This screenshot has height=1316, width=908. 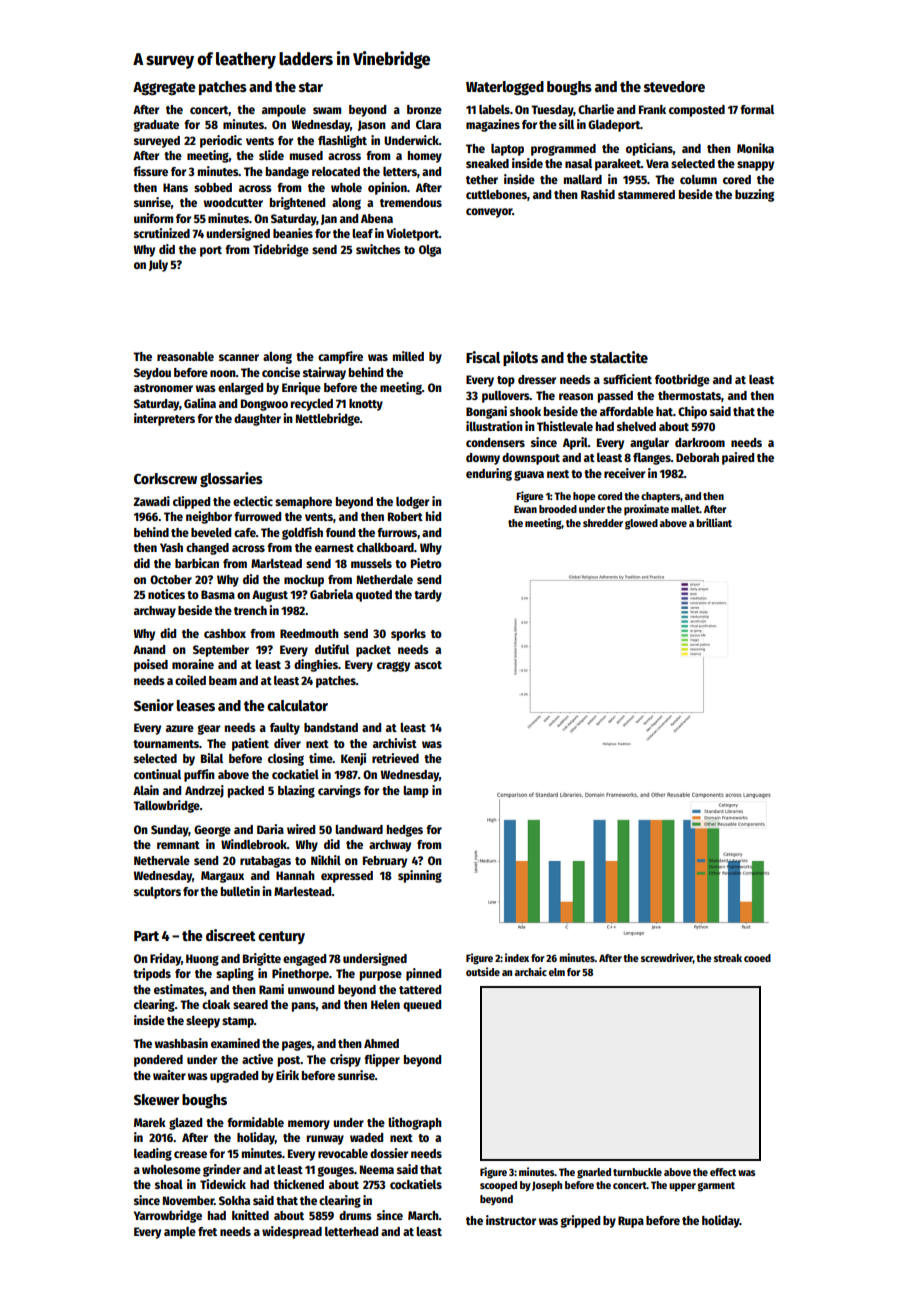 What do you see at coordinates (231, 935) in the screenshot?
I see `discreet` at bounding box center [231, 935].
